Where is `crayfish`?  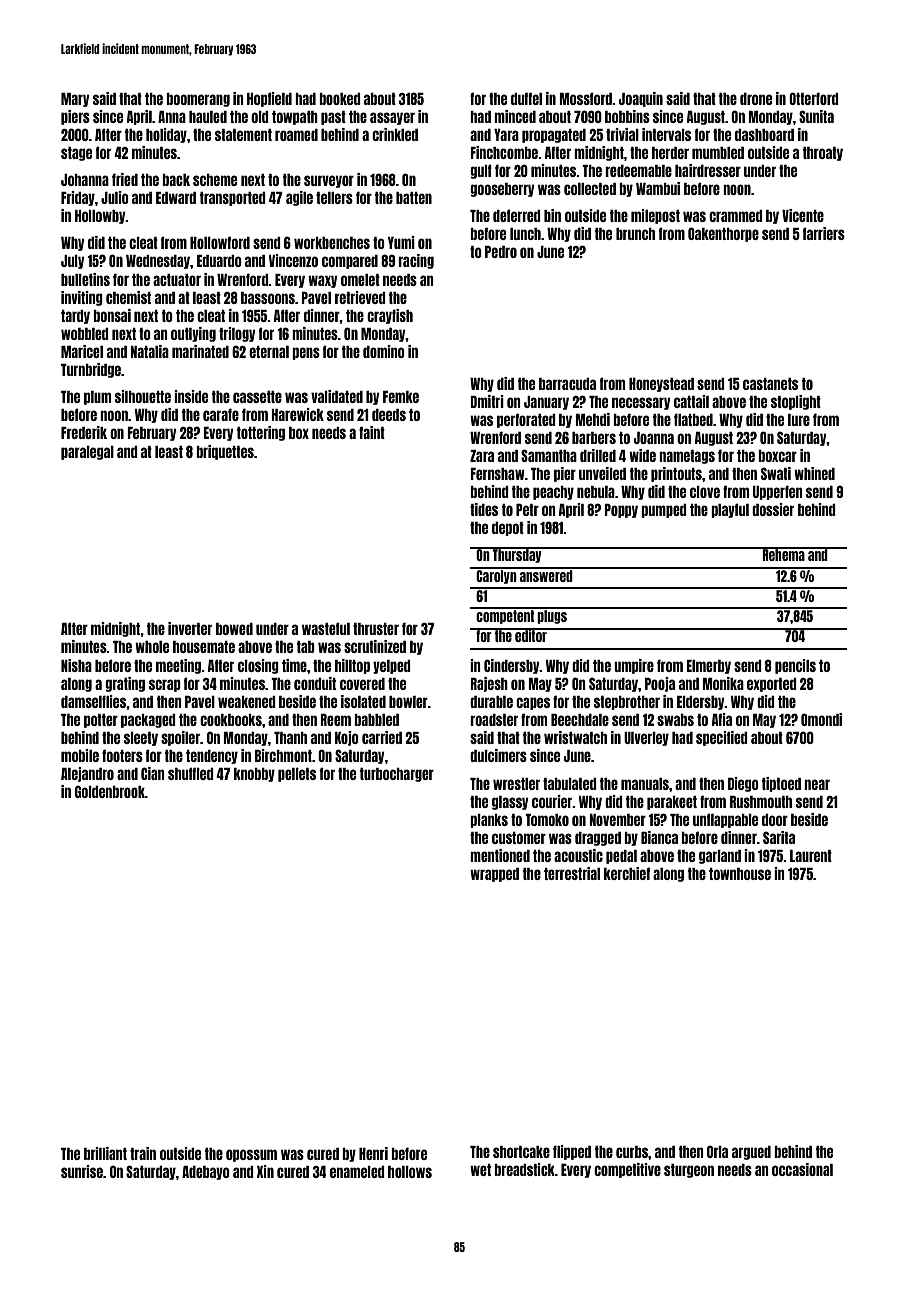 crayfish is located at coordinates (390, 316).
